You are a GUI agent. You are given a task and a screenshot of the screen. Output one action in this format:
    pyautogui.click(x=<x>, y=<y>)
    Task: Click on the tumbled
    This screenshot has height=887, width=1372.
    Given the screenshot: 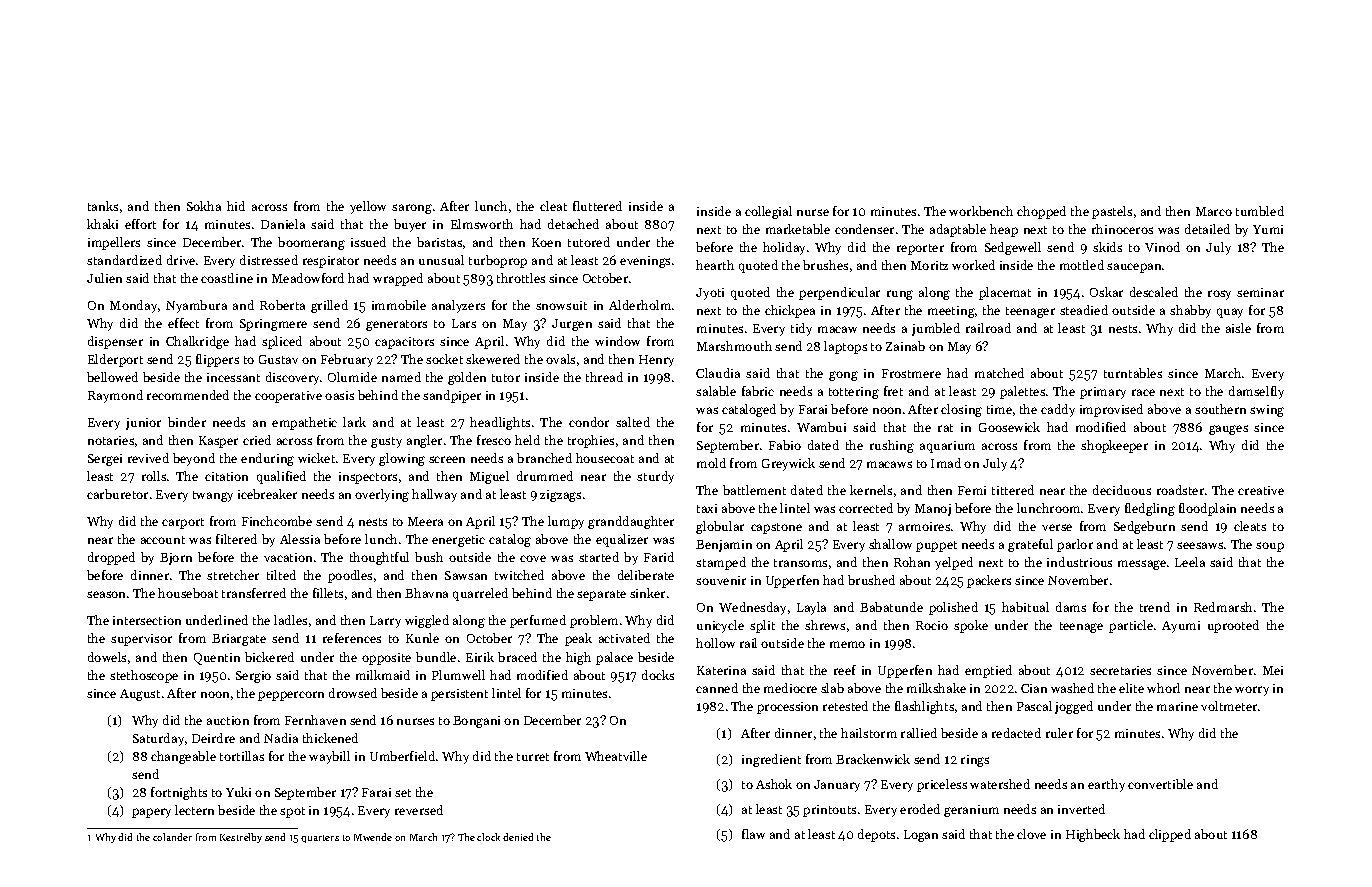 What is the action you would take?
    pyautogui.click(x=1260, y=211)
